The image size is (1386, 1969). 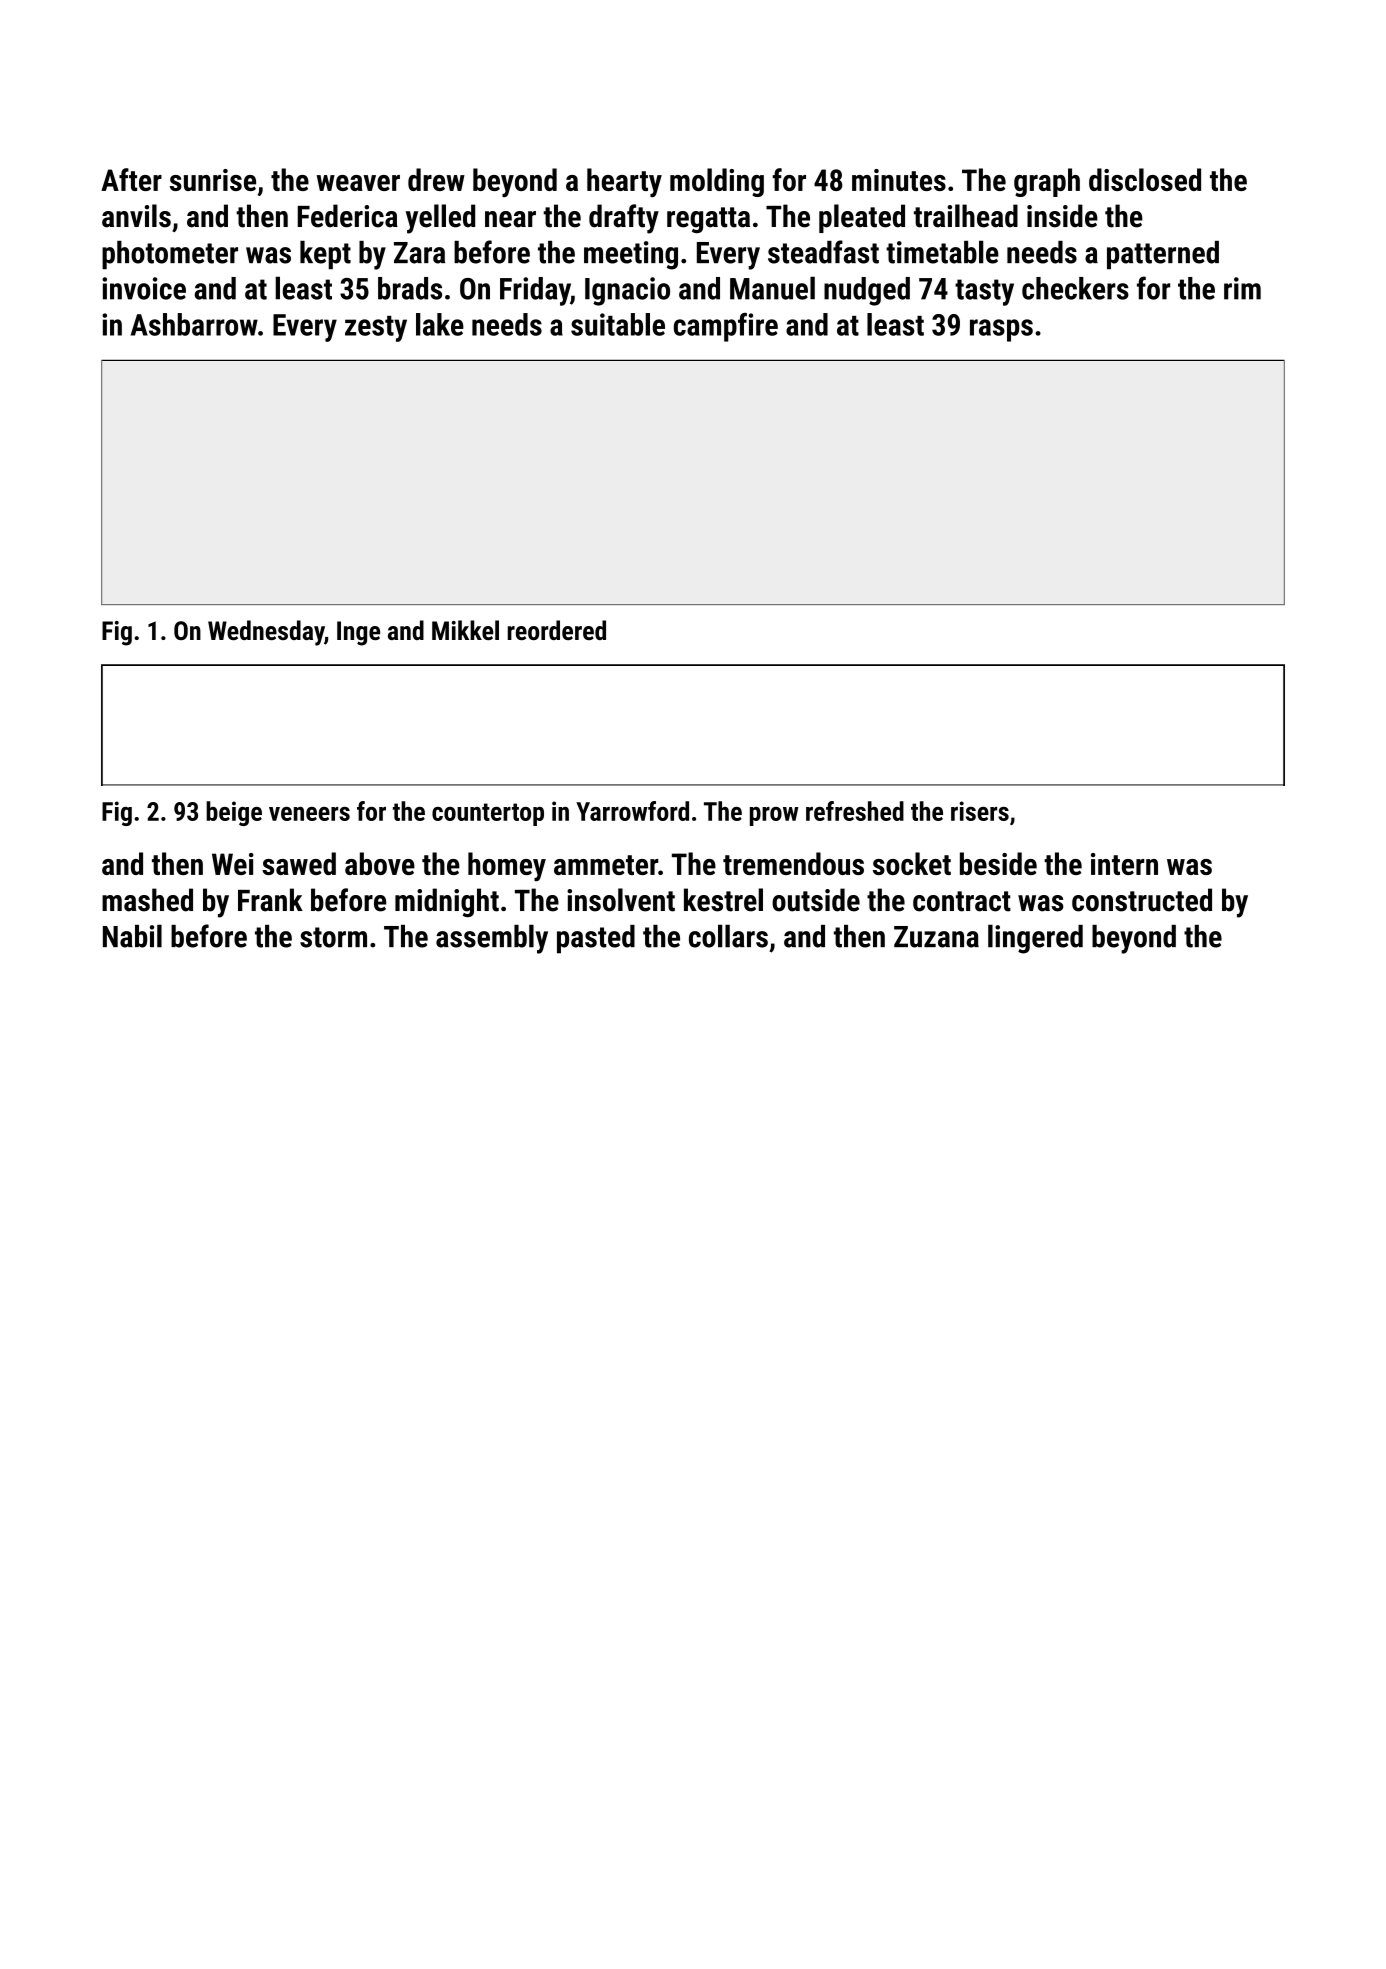 What do you see at coordinates (728, 936) in the screenshot?
I see `collars` at bounding box center [728, 936].
